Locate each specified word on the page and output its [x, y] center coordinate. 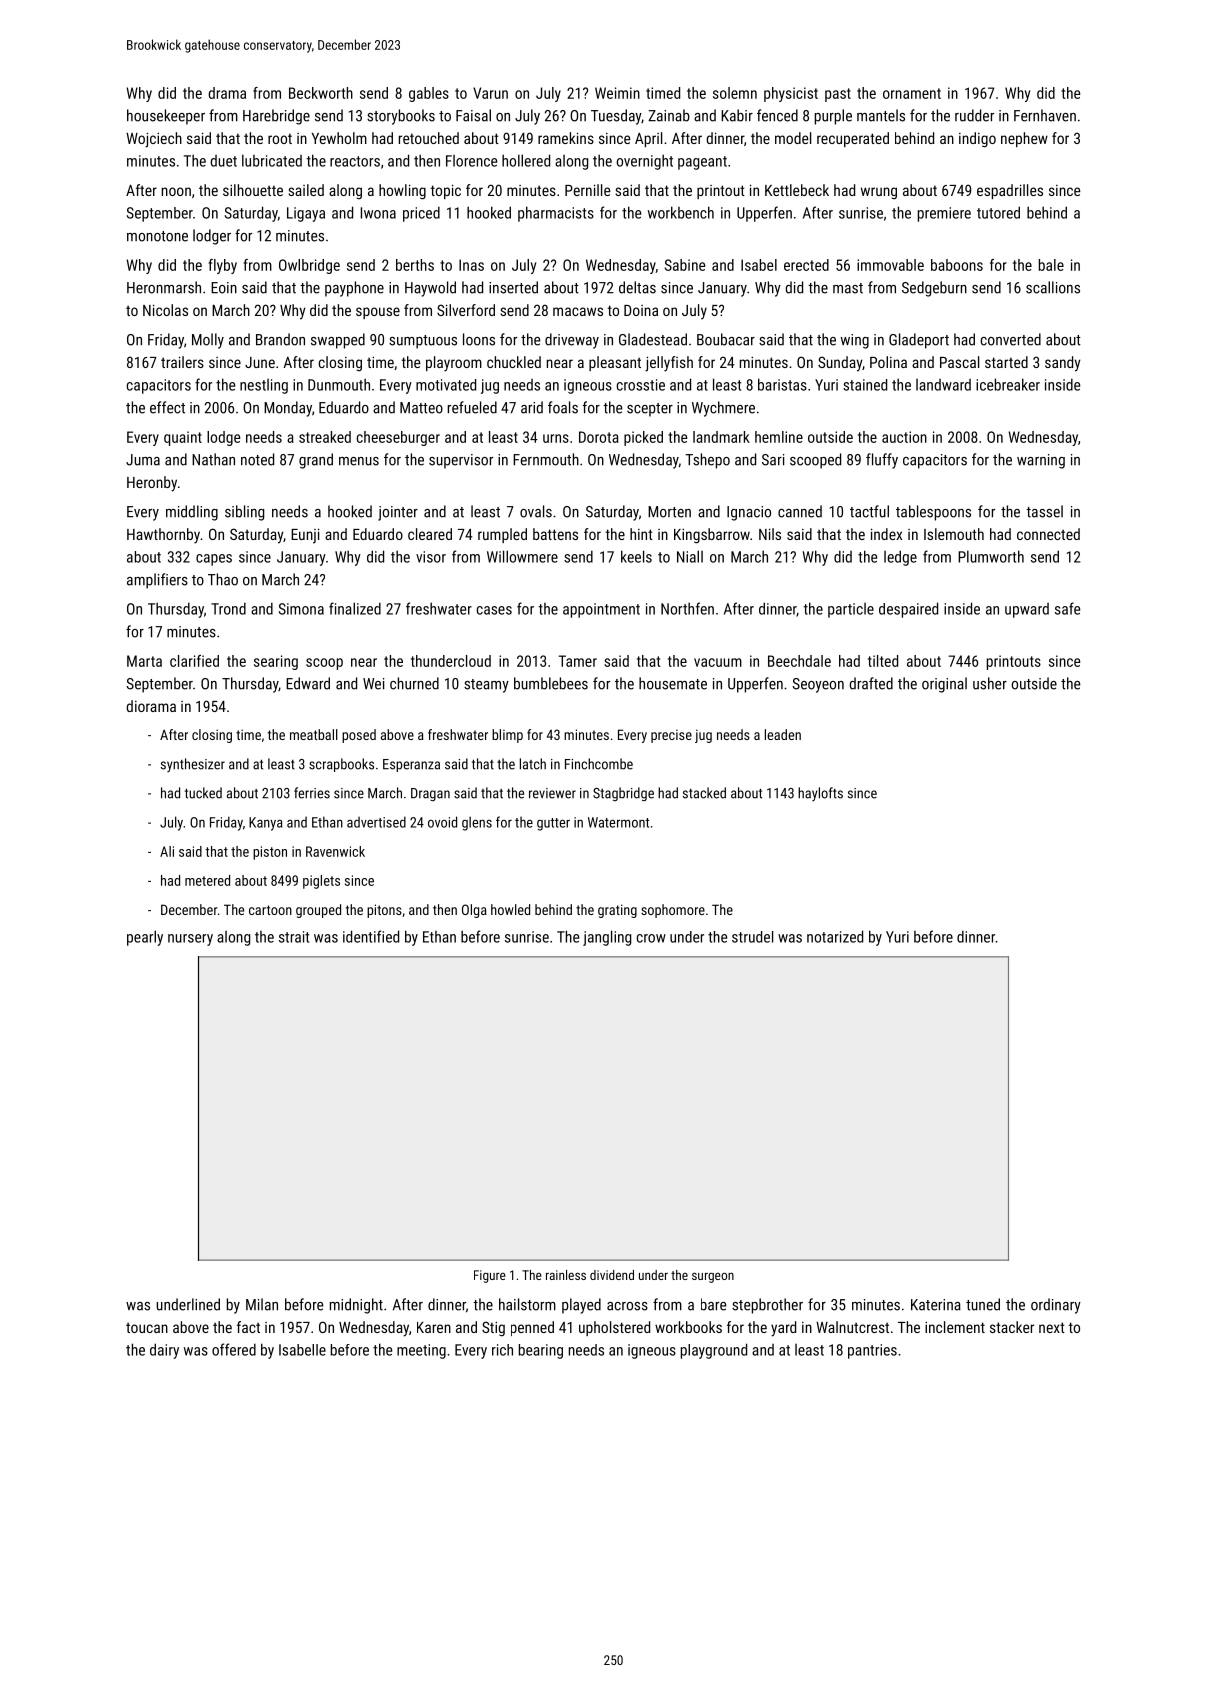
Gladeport [919, 341]
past [838, 95]
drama [227, 93]
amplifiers [157, 581]
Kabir [737, 115]
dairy [164, 1351]
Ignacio [749, 513]
